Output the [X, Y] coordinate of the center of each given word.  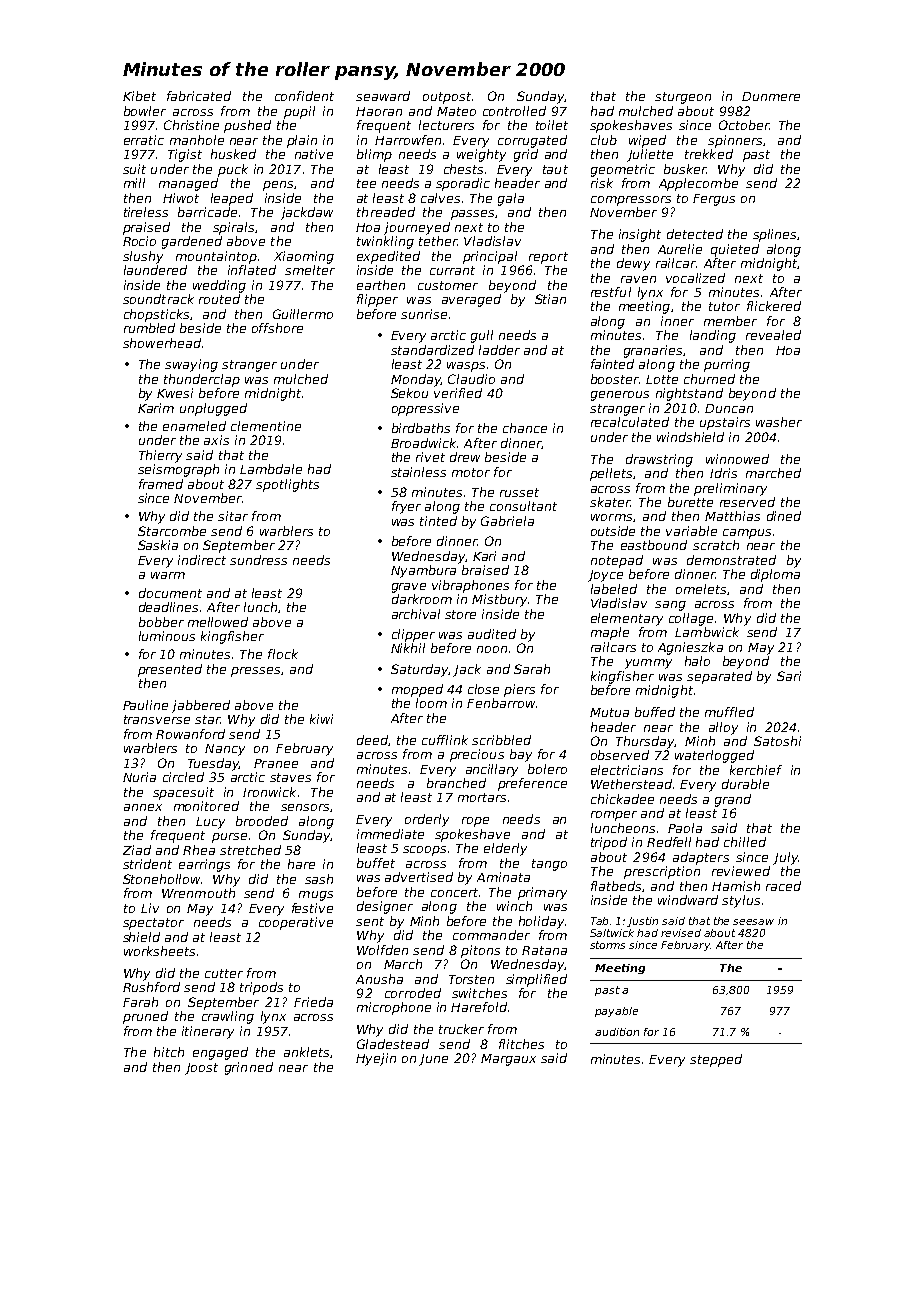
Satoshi [777, 741]
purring [727, 365]
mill [134, 183]
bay [521, 755]
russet [519, 492]
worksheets [159, 951]
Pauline [145, 705]
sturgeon [683, 98]
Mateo [456, 111]
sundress [258, 560]
